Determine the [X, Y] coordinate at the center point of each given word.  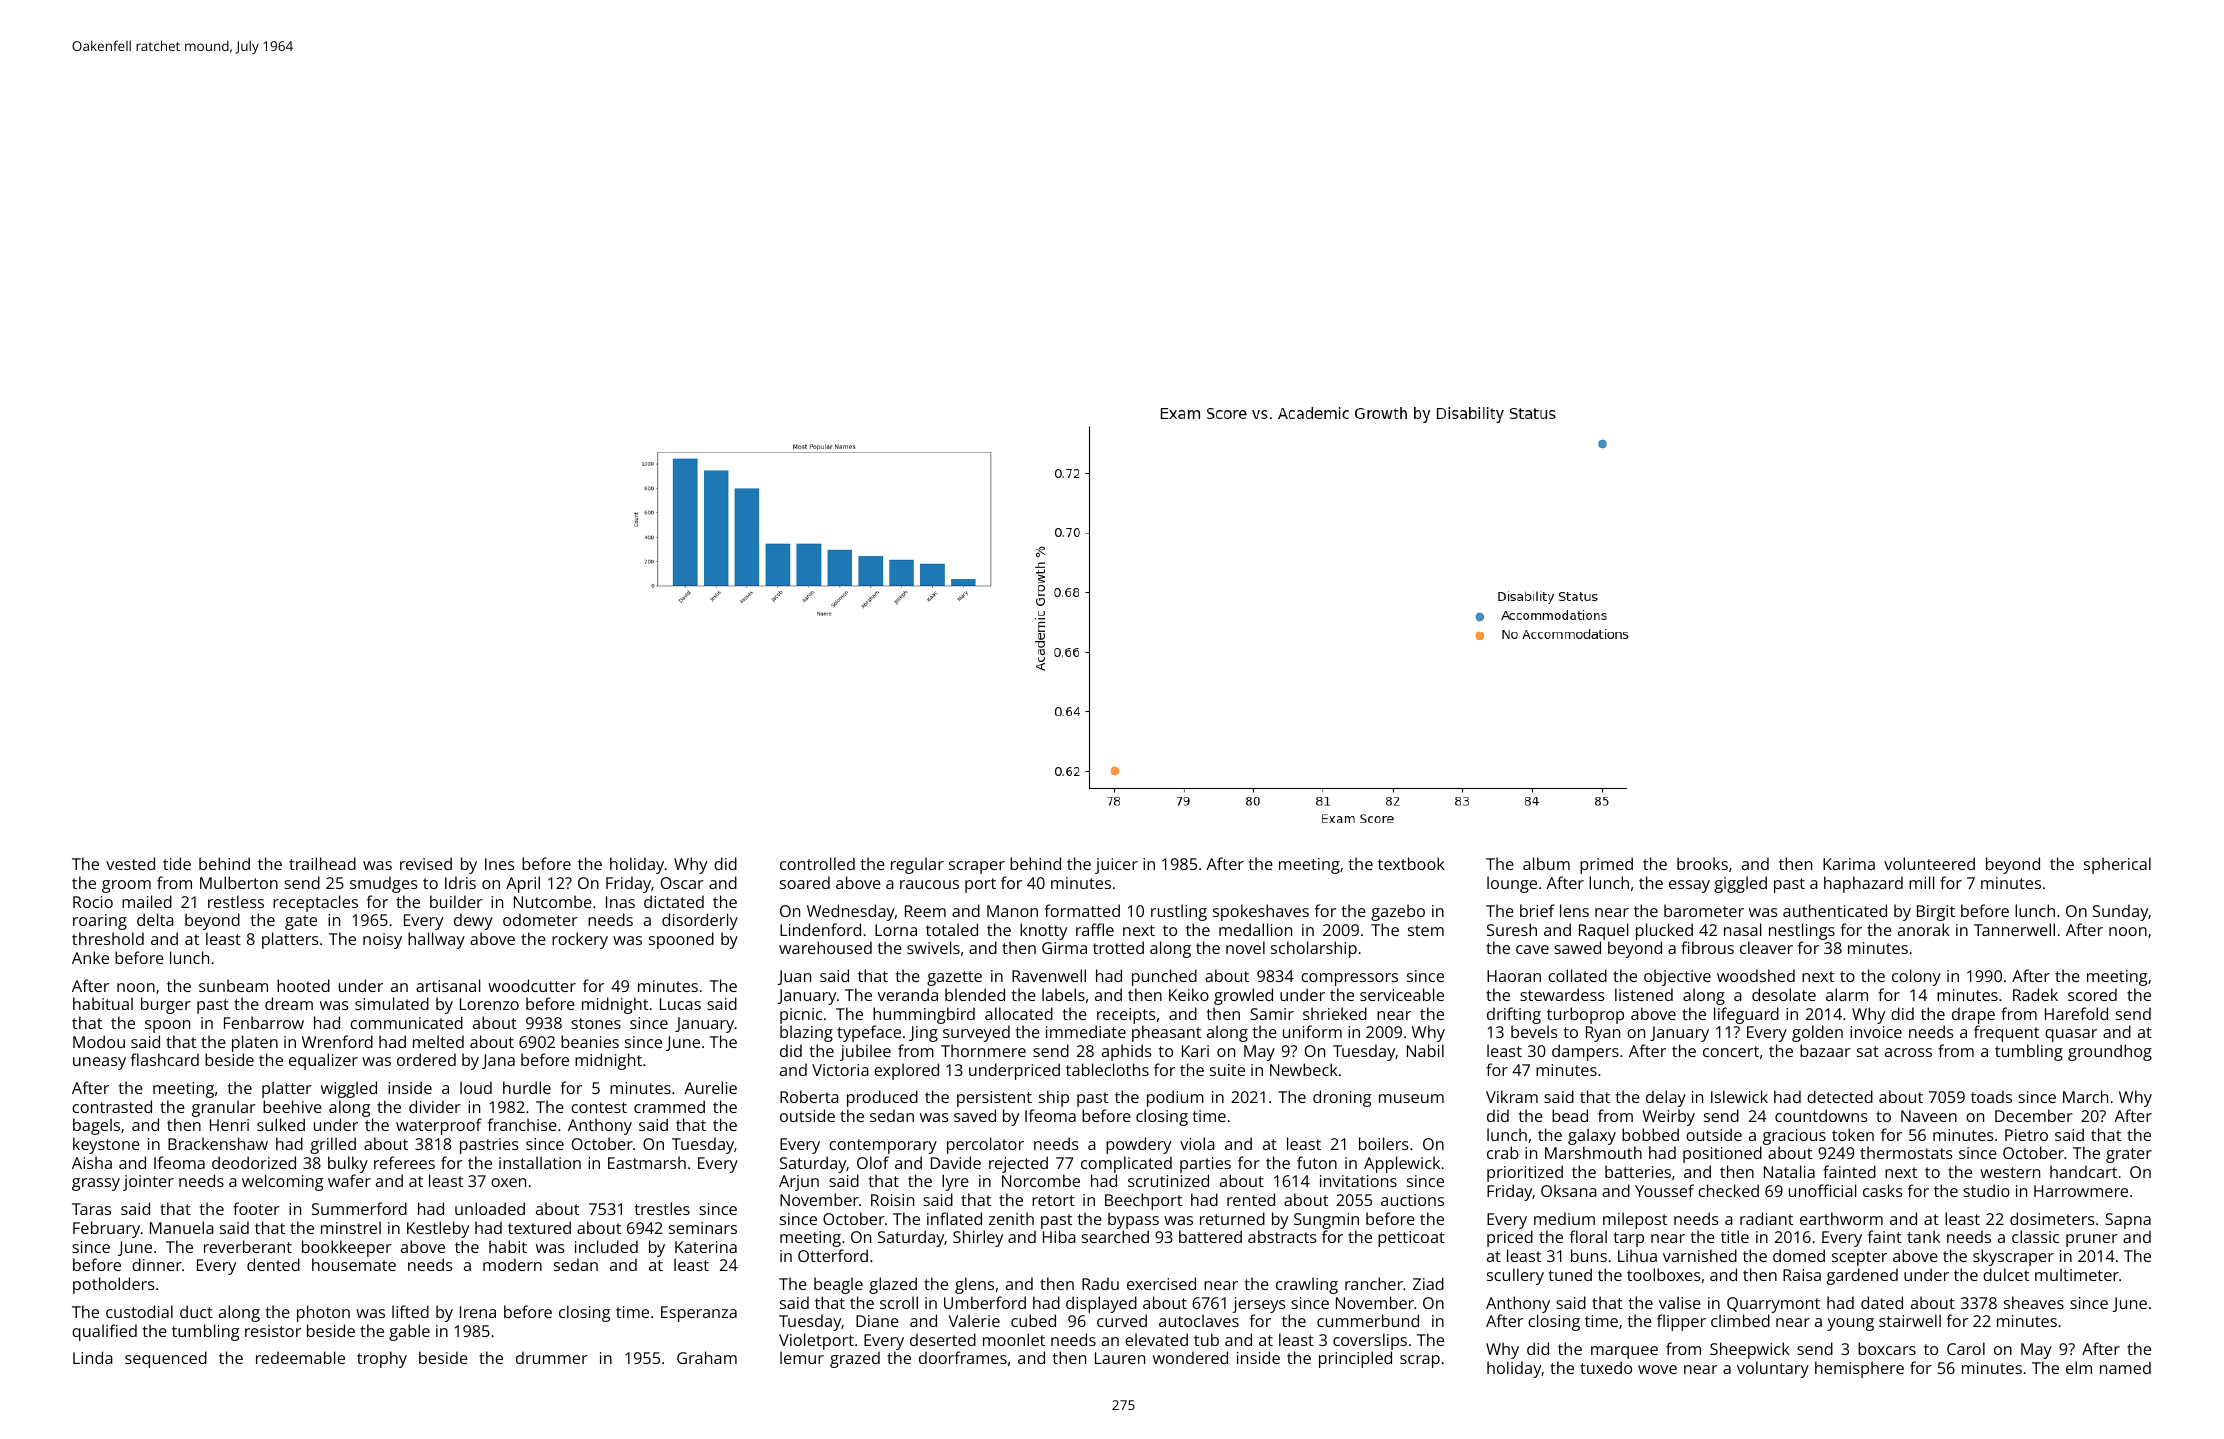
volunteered [1929, 863]
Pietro [2026, 1135]
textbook [1411, 863]
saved [975, 1115]
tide [177, 863]
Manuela [182, 1227]
